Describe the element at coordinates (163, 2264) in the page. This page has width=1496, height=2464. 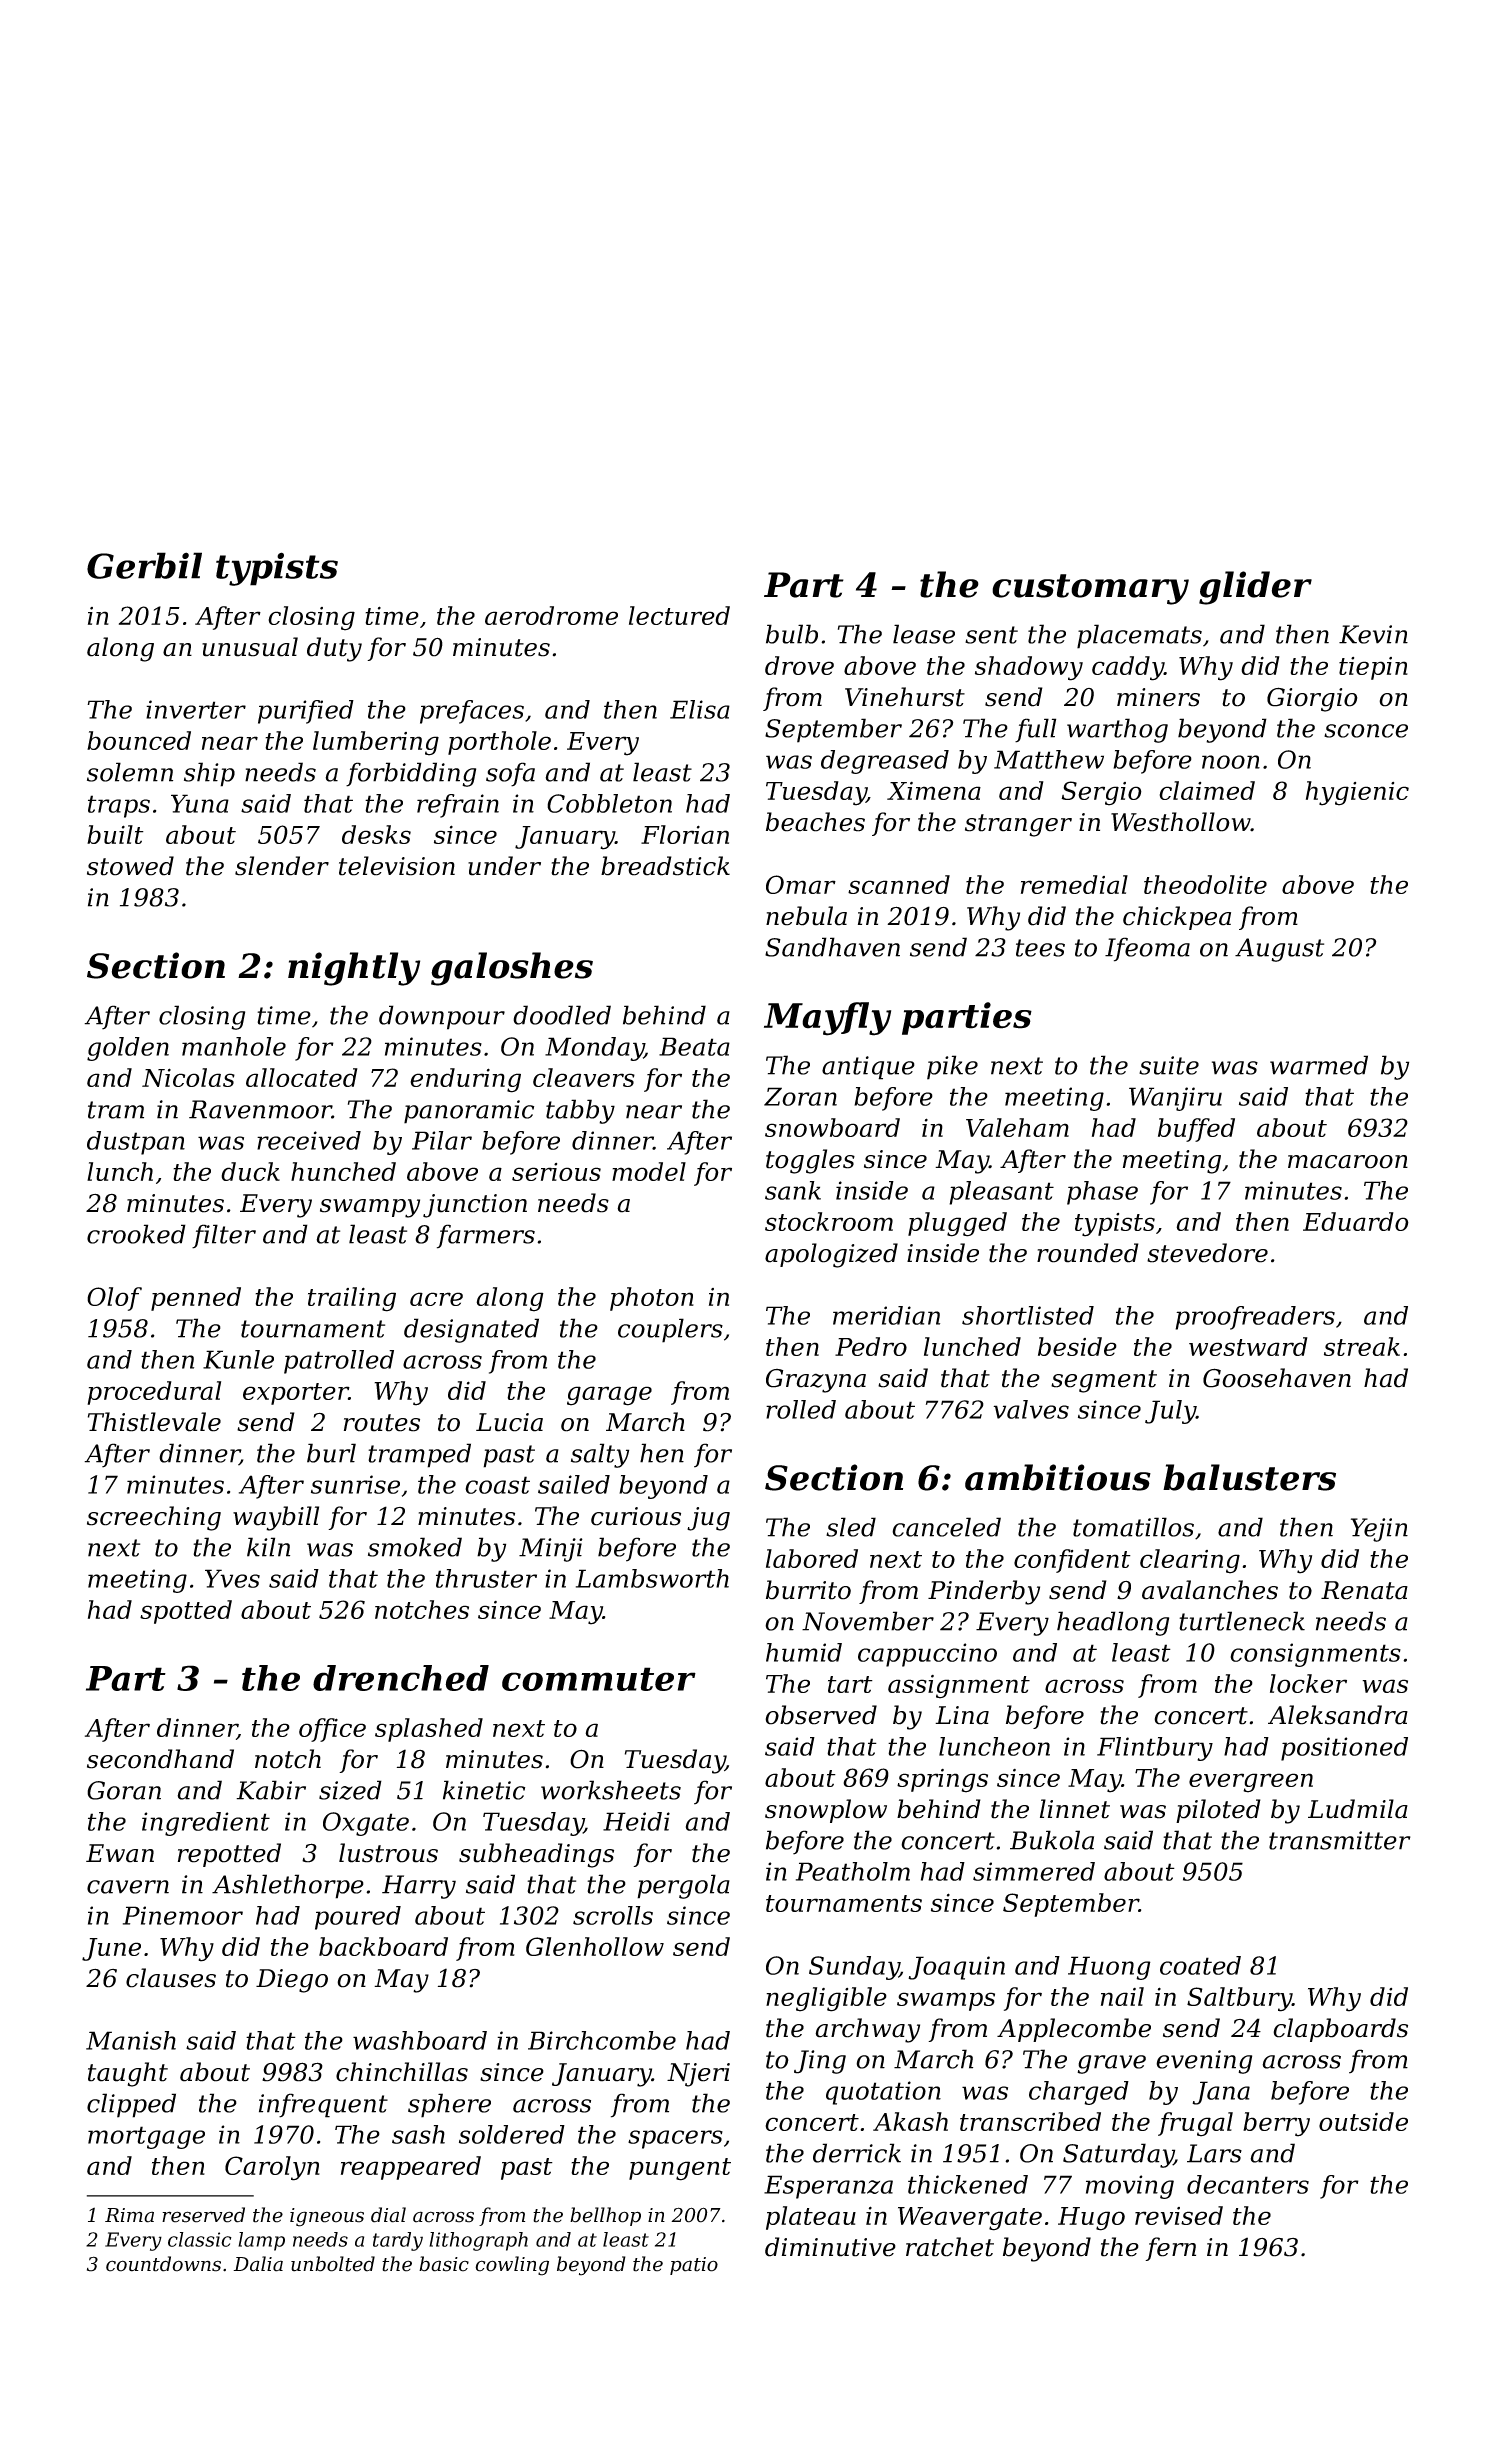
I see `countdowns` at that location.
